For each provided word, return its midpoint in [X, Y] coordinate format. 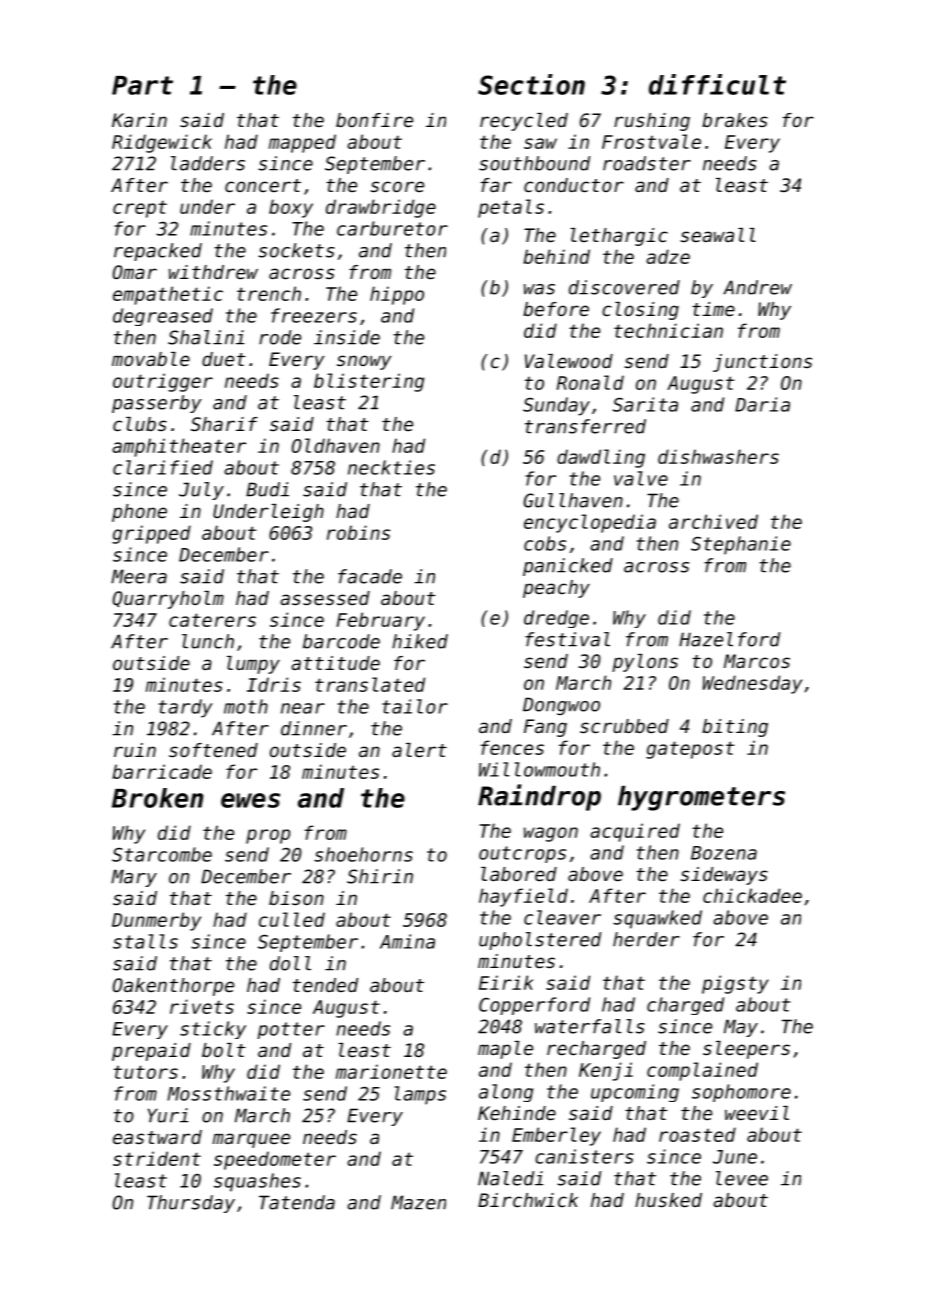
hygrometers [701, 798]
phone [139, 513]
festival [567, 639]
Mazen [418, 1202]
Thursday [191, 1204]
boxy [291, 208]
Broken [157, 798]
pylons [645, 663]
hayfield [523, 897]
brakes [735, 120]
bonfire [374, 120]
